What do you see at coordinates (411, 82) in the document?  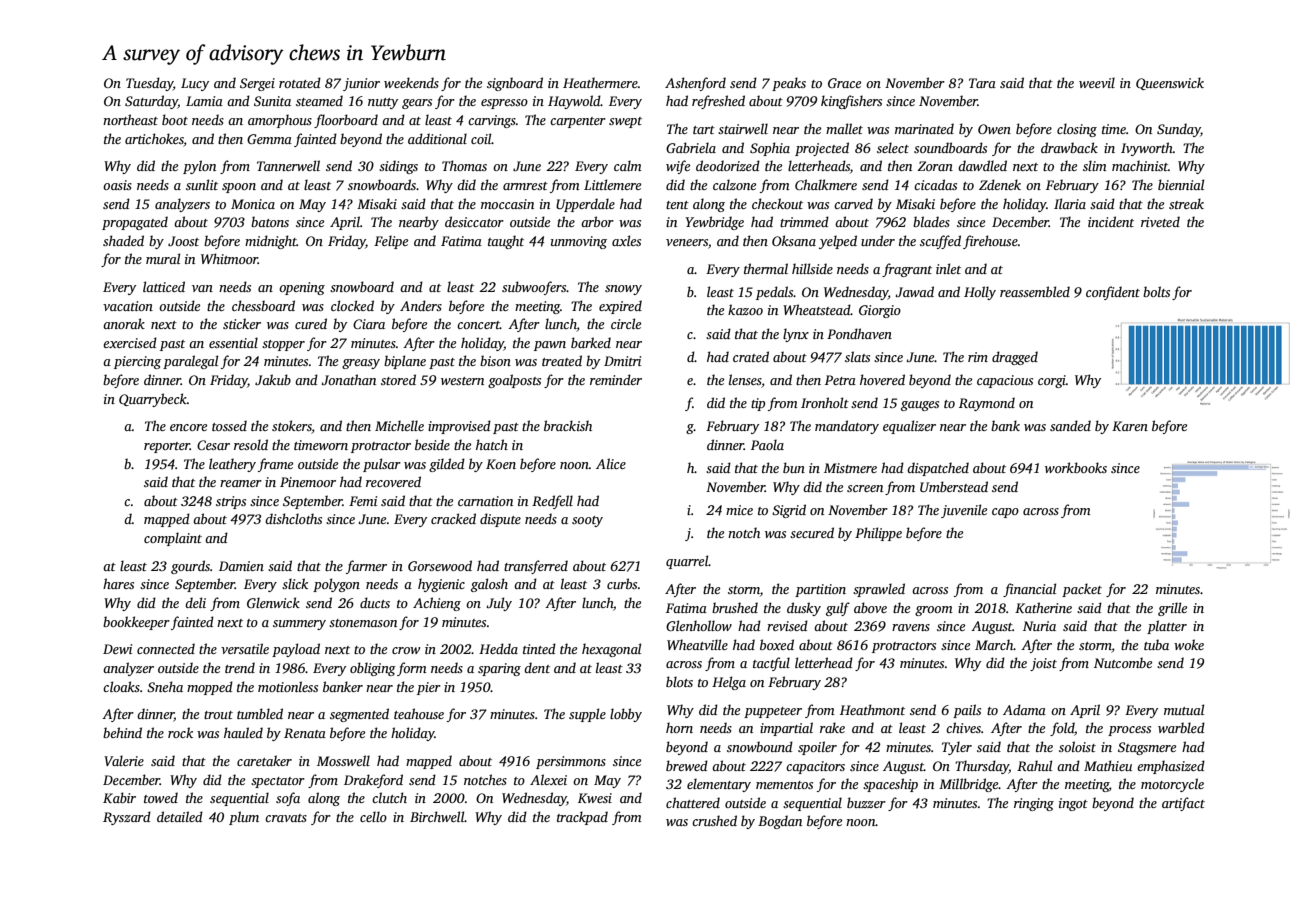 I see `weekends` at bounding box center [411, 82].
